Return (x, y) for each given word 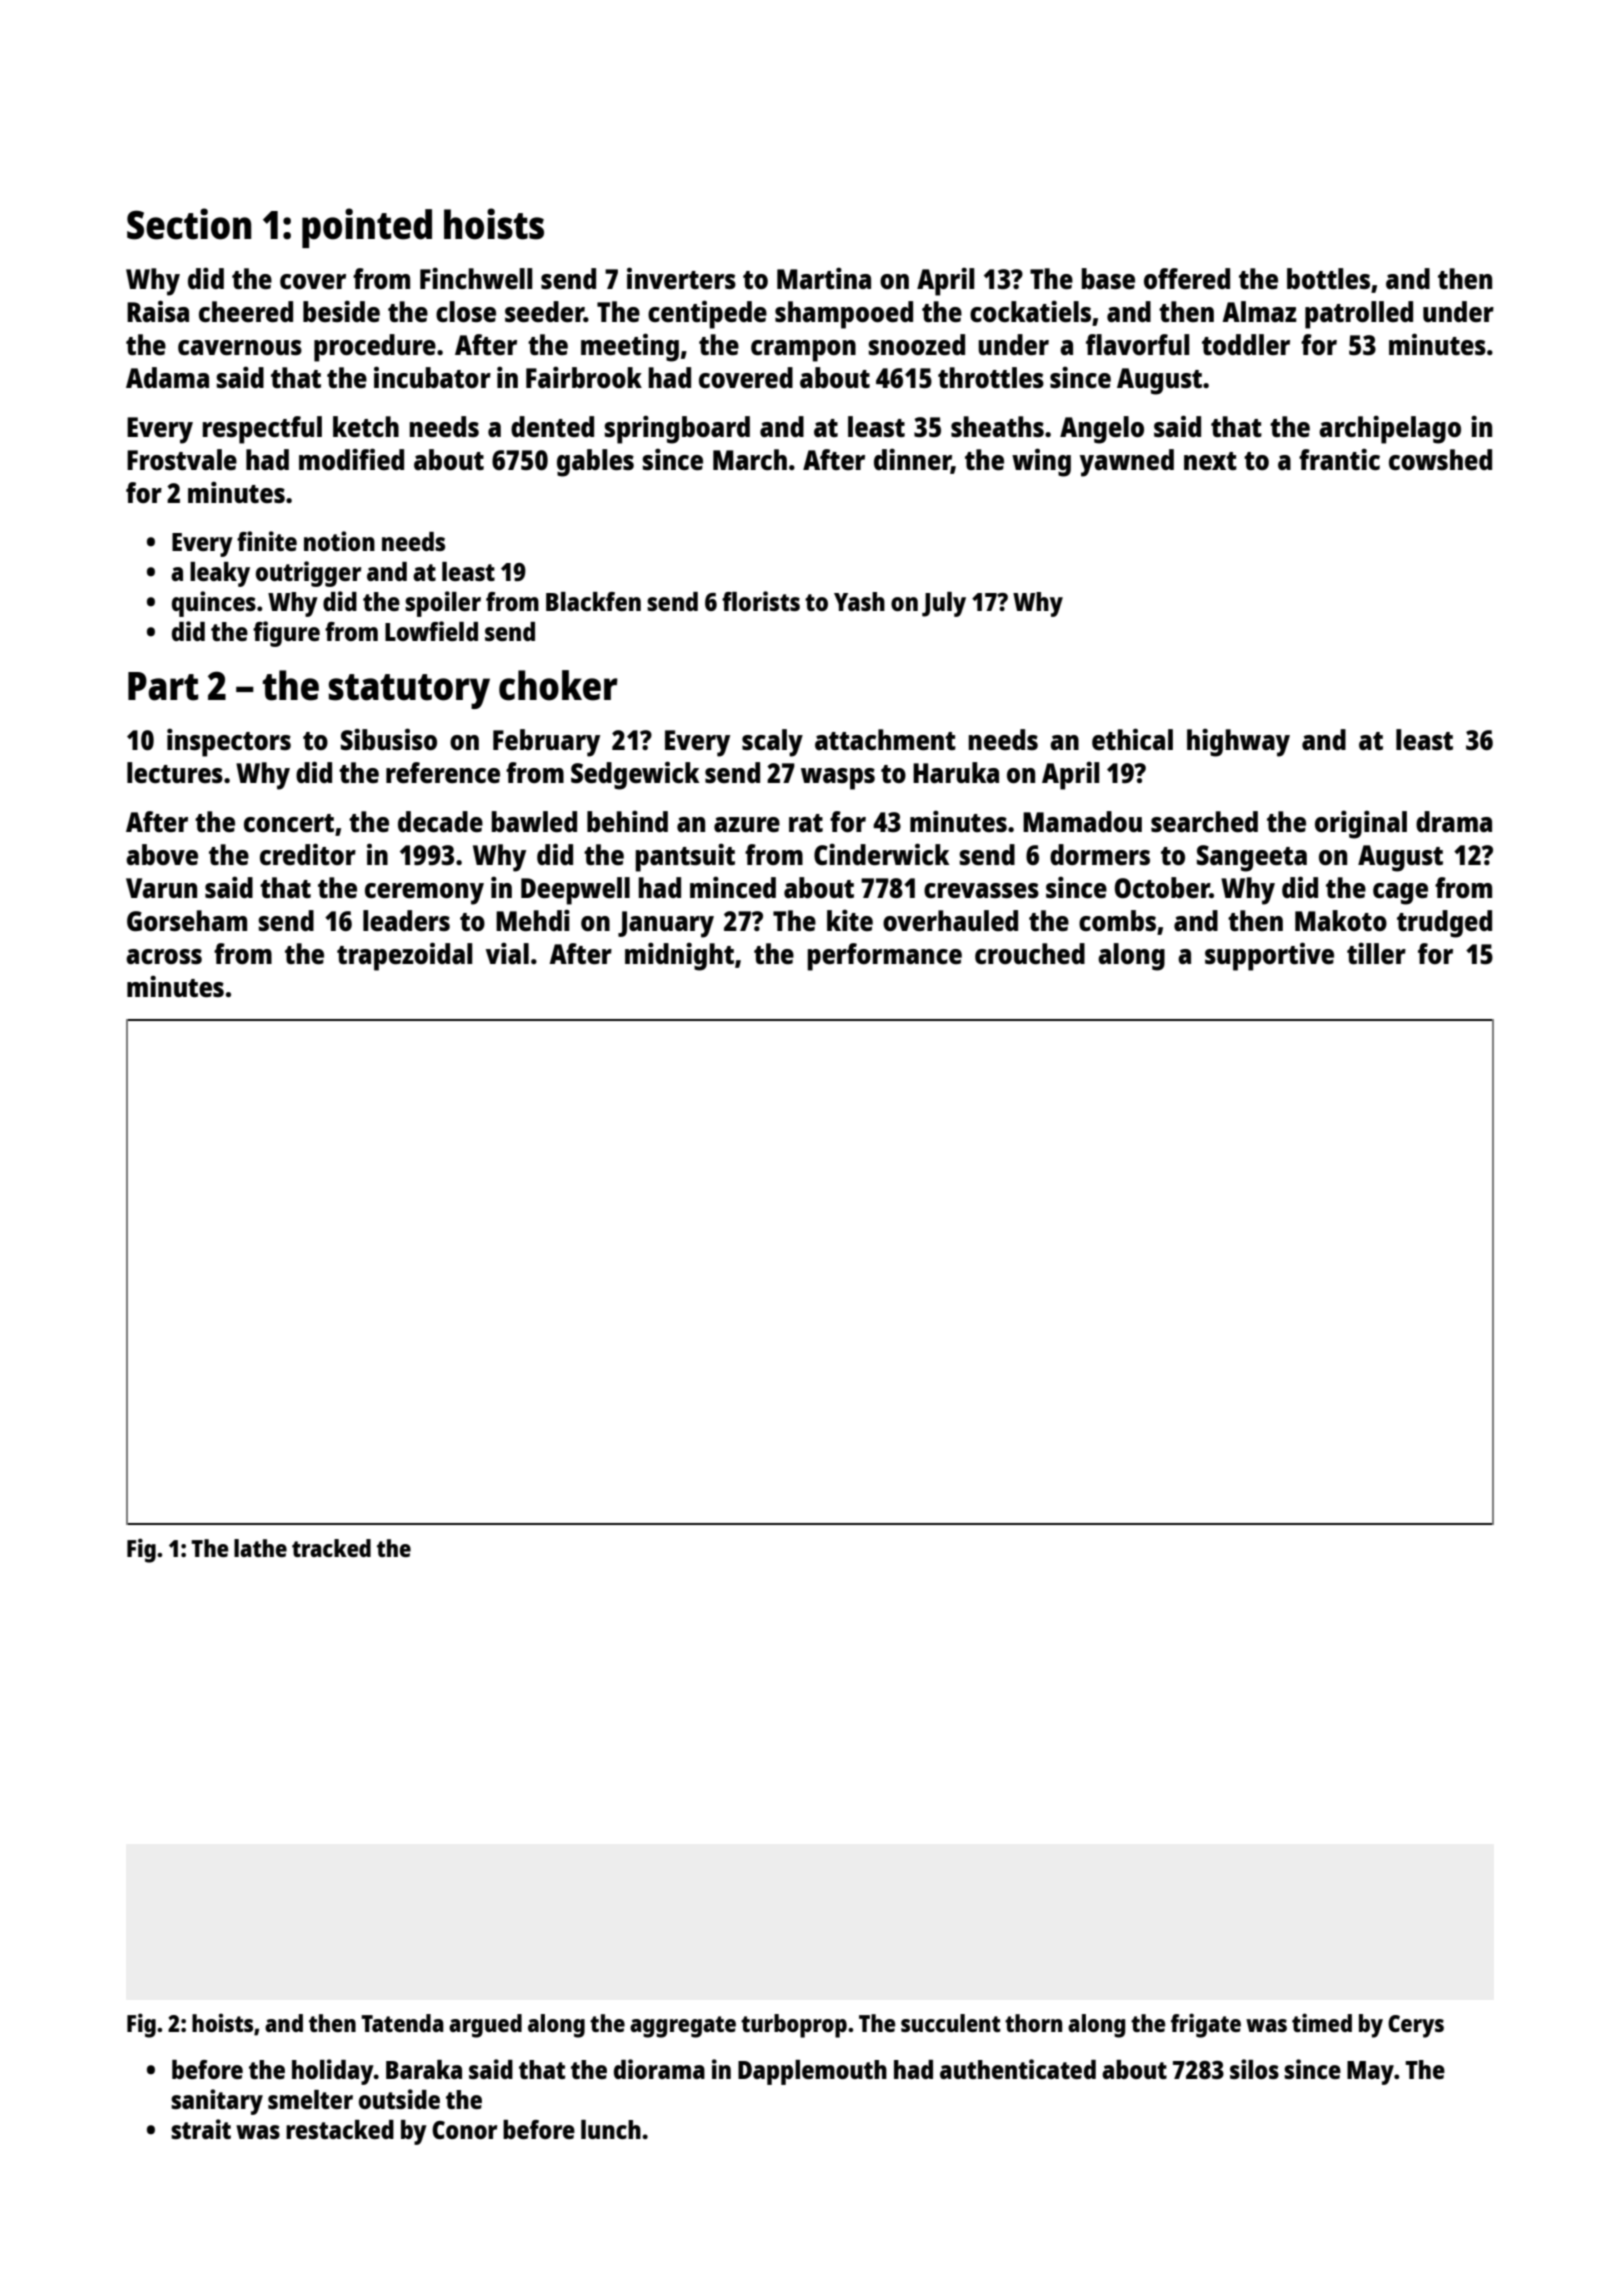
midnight (679, 956)
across (164, 956)
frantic (1339, 459)
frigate (1206, 2025)
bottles (1328, 278)
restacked (340, 2129)
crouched (1030, 953)
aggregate (683, 2027)
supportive (1269, 956)
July (944, 604)
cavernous (240, 347)
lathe (260, 1548)
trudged (1444, 924)
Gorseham (187, 920)
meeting (630, 347)
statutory (409, 691)
